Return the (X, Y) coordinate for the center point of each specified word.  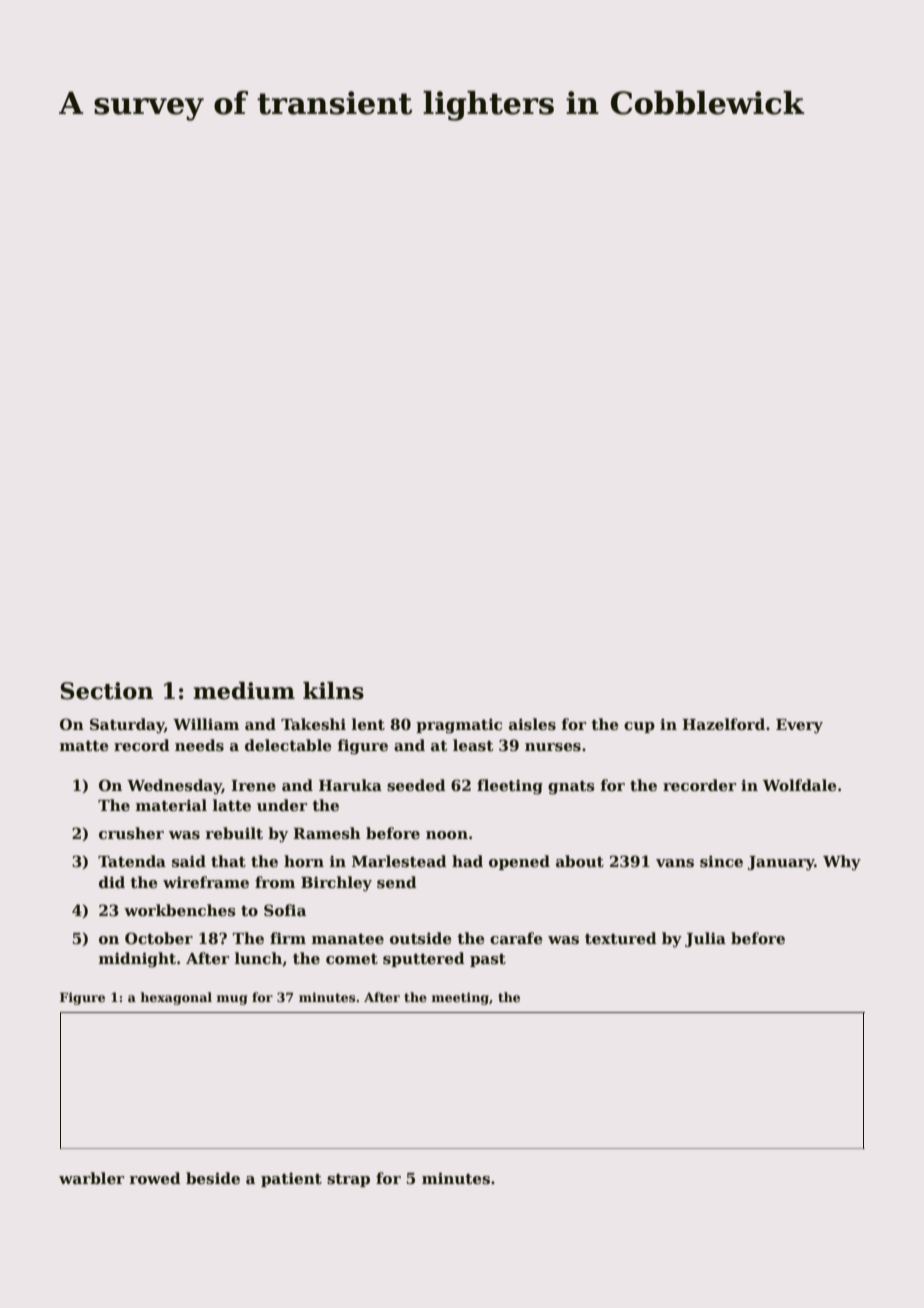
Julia (705, 939)
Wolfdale (800, 785)
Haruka (350, 785)
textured (621, 938)
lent (368, 724)
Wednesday (174, 787)
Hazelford (723, 724)
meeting (460, 998)
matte (84, 746)
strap (348, 1180)
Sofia (285, 910)
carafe (516, 938)
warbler (91, 1178)
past (488, 960)
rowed (155, 1178)
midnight (137, 960)
